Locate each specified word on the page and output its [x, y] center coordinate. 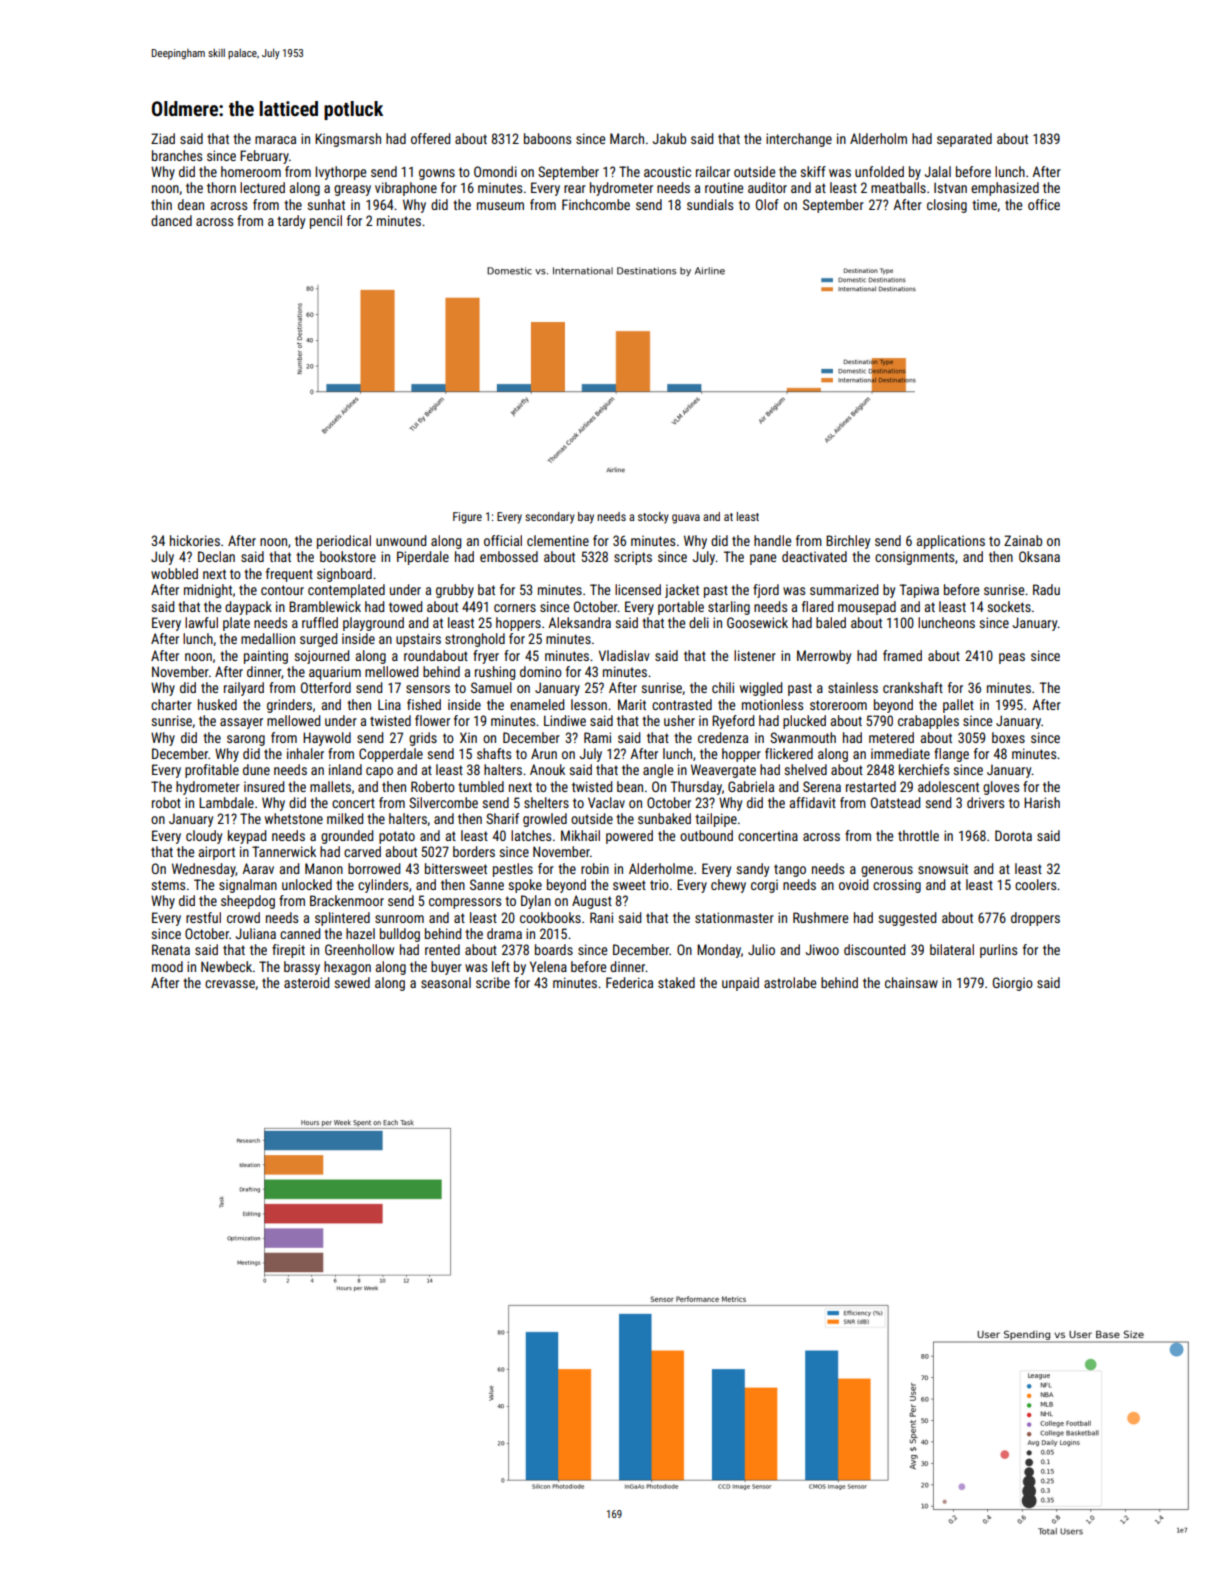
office [1044, 204]
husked [217, 704]
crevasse [230, 984]
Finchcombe [596, 204]
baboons [547, 138]
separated [964, 140]
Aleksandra [579, 622]
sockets [1009, 606]
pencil [326, 222]
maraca [275, 140]
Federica [629, 982]
